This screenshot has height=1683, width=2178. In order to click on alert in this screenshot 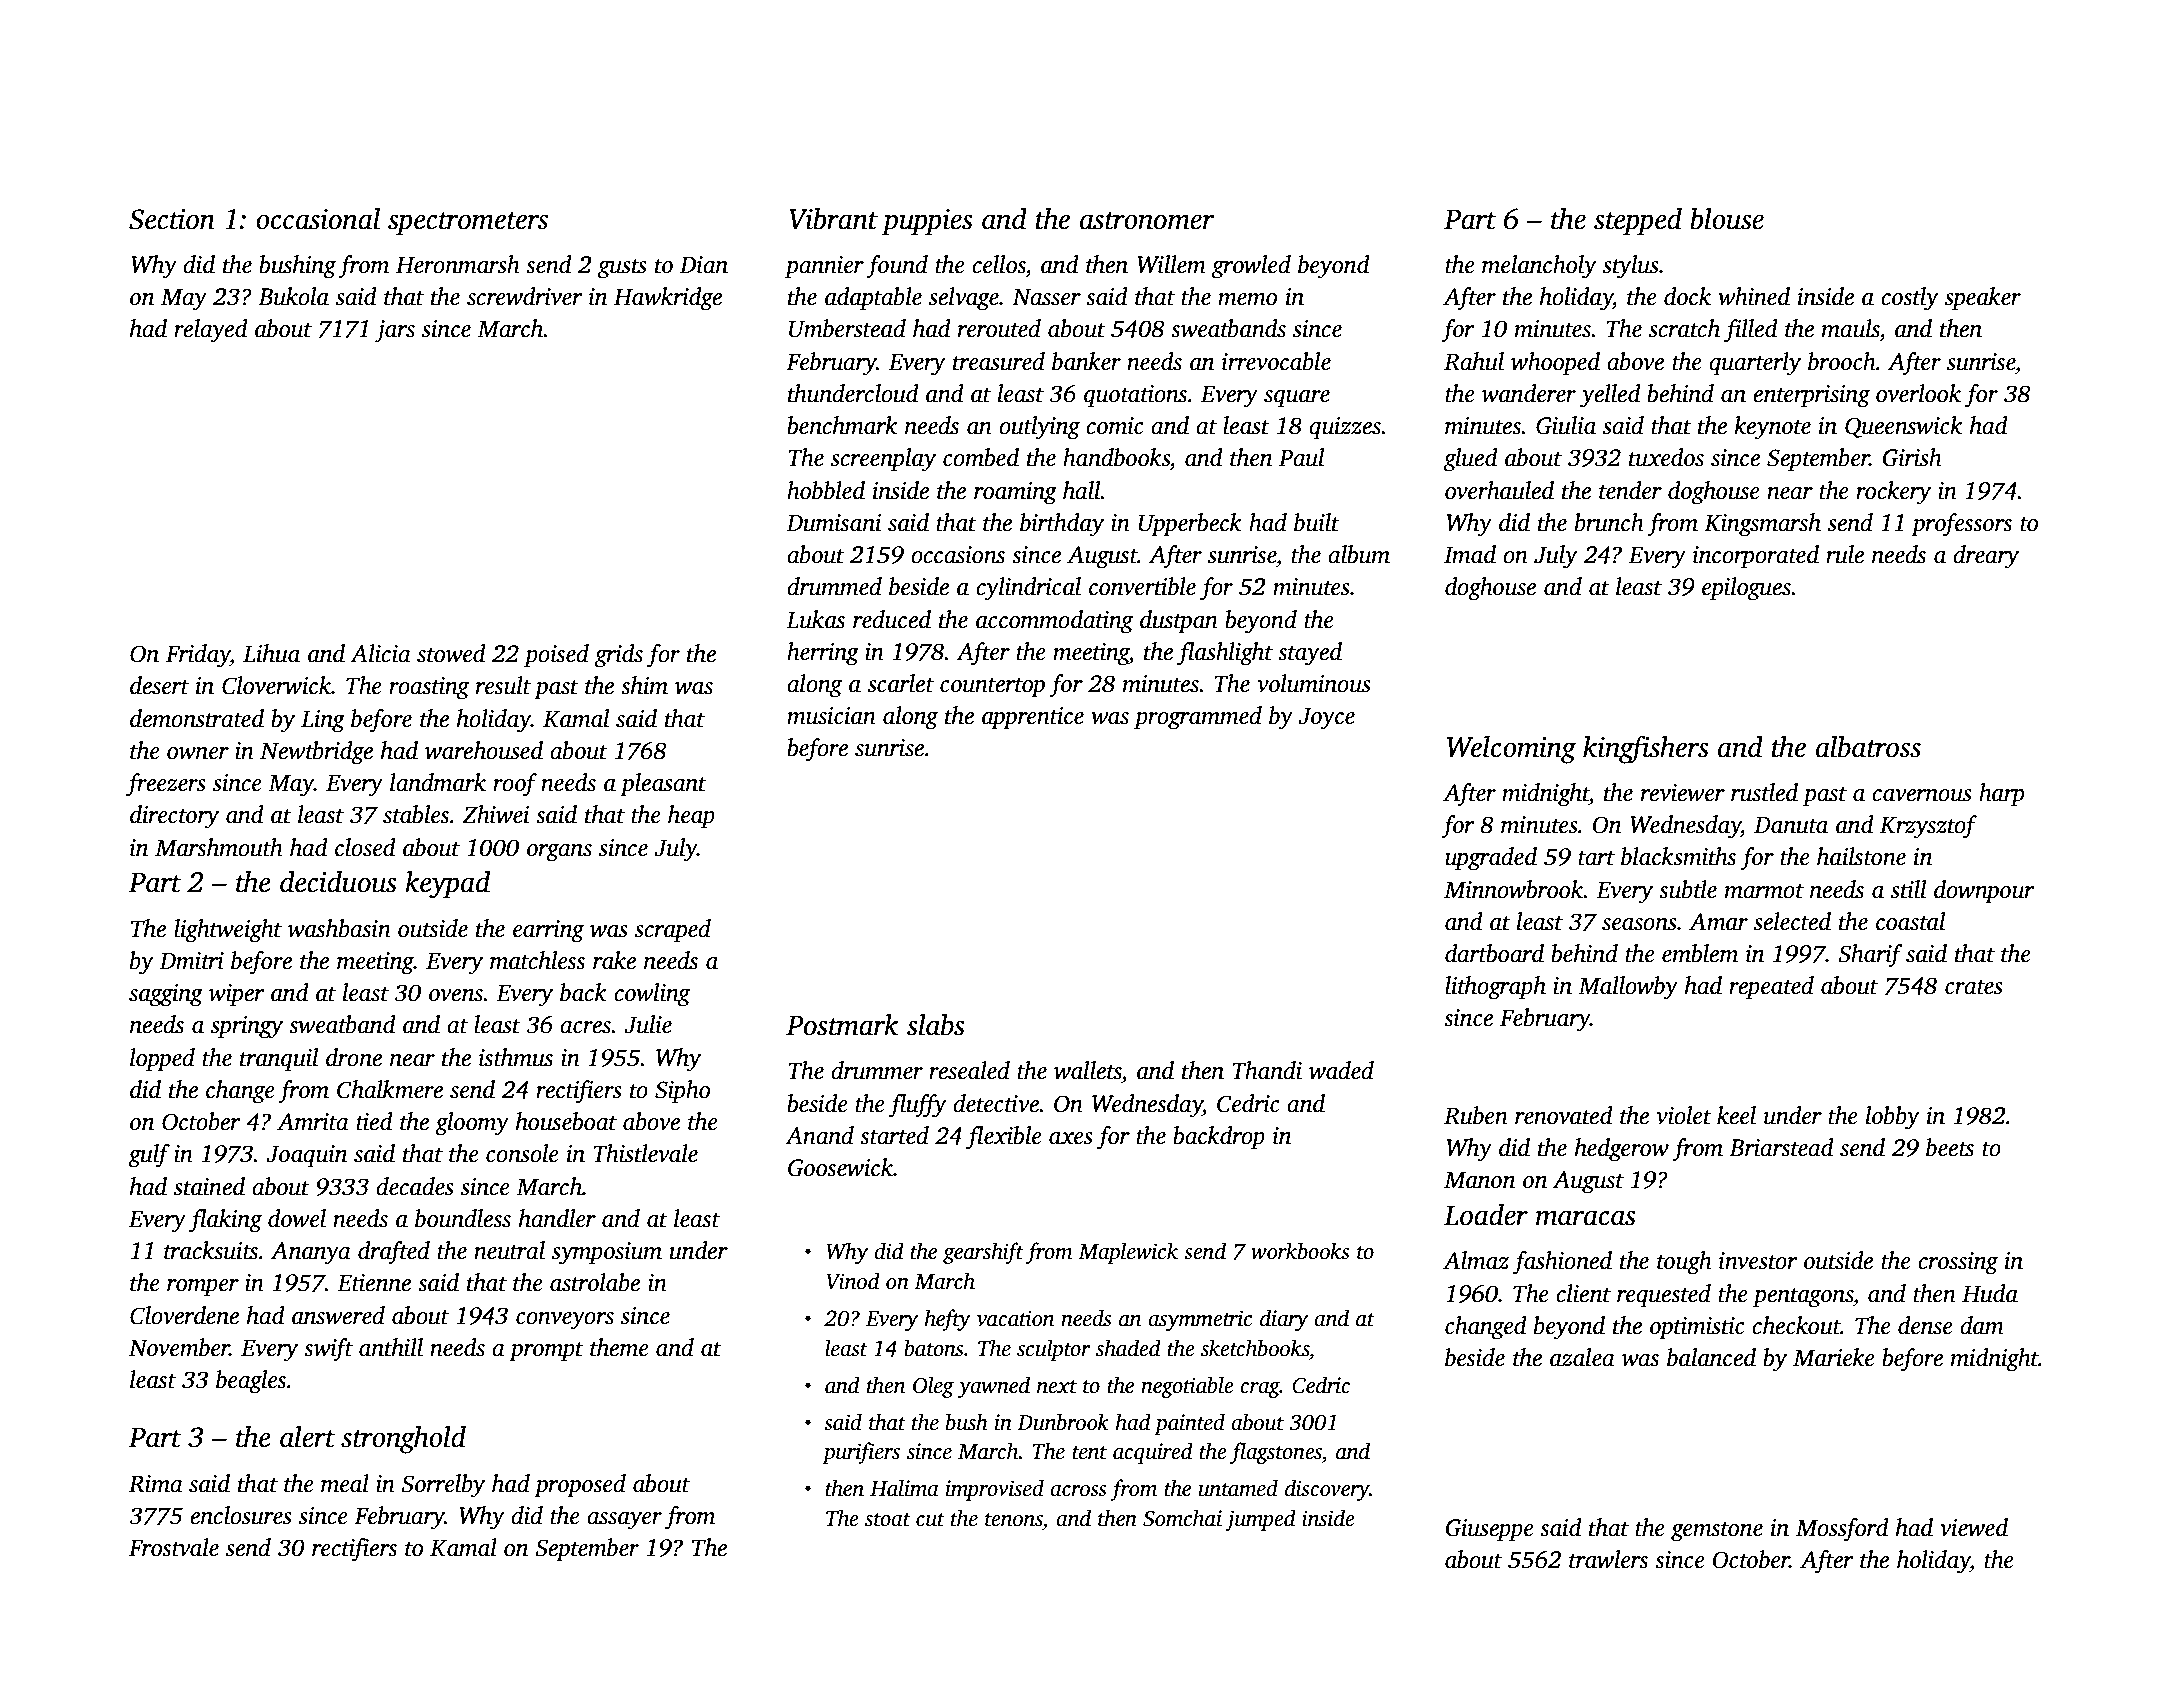, I will do `click(307, 1436)`.
